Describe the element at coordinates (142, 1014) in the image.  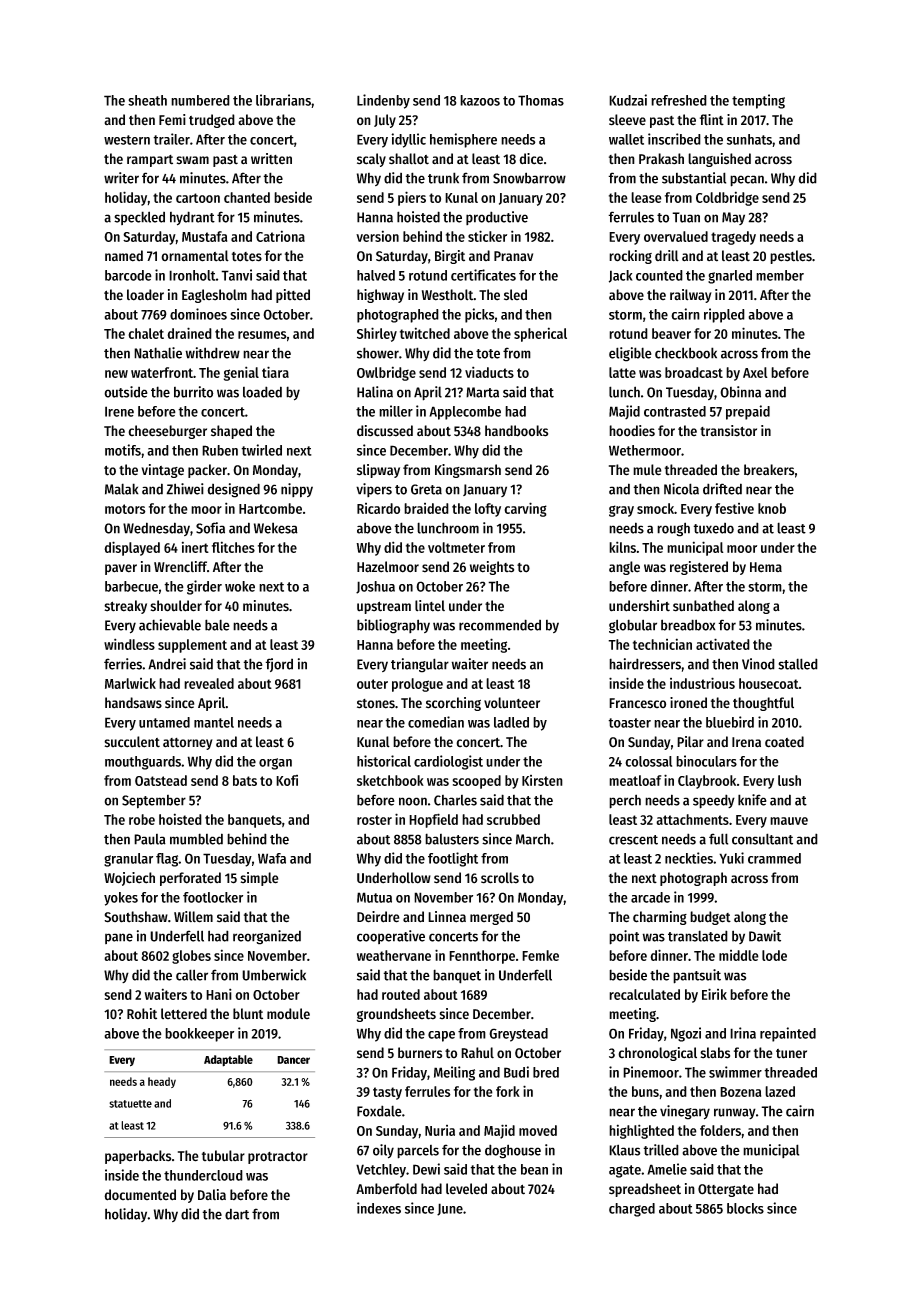
I see `Rohit` at that location.
